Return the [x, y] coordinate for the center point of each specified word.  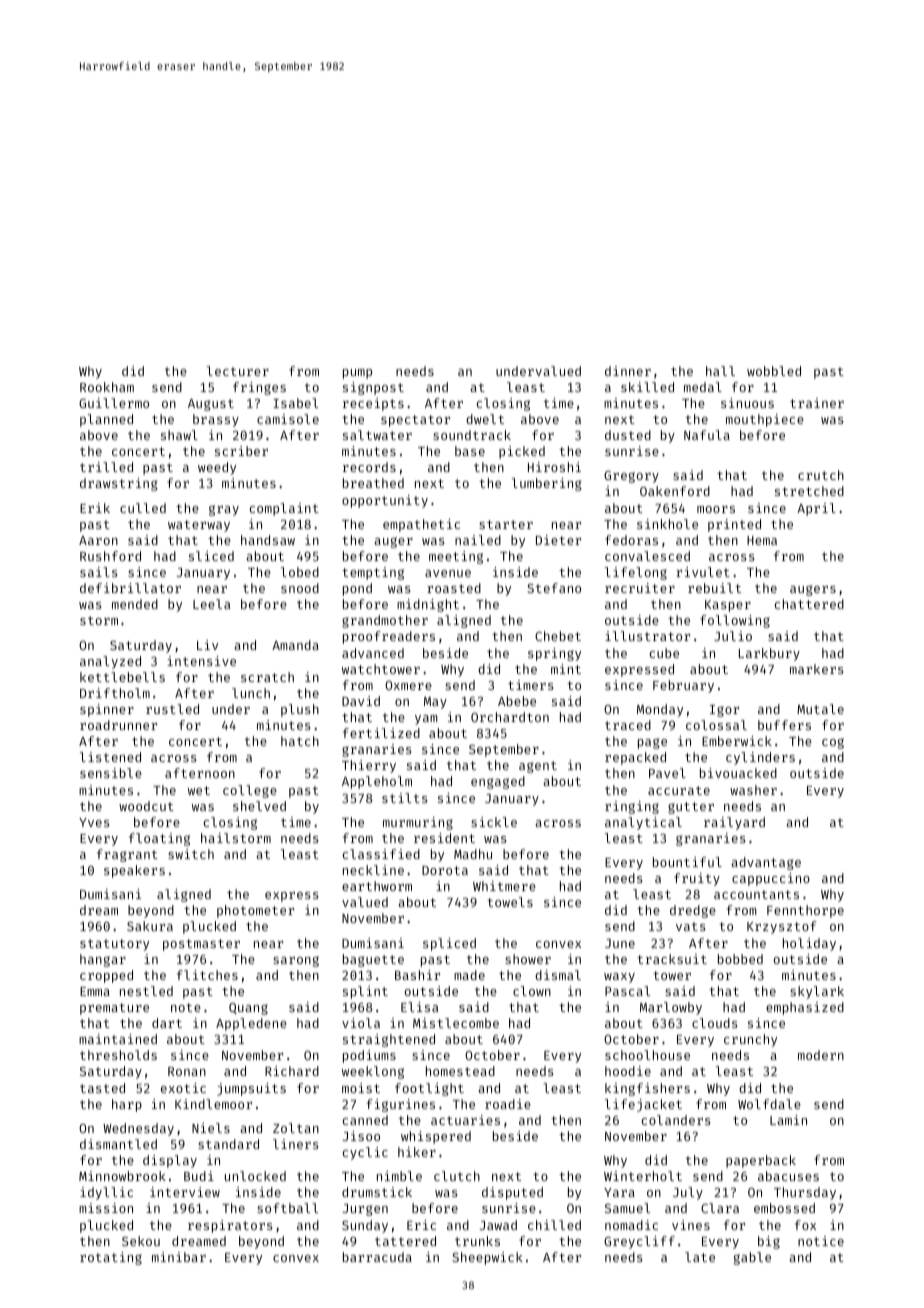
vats [691, 926]
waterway [199, 526]
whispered [436, 1137]
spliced [449, 944]
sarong [296, 961]
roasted [454, 588]
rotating [111, 1258]
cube [664, 653]
